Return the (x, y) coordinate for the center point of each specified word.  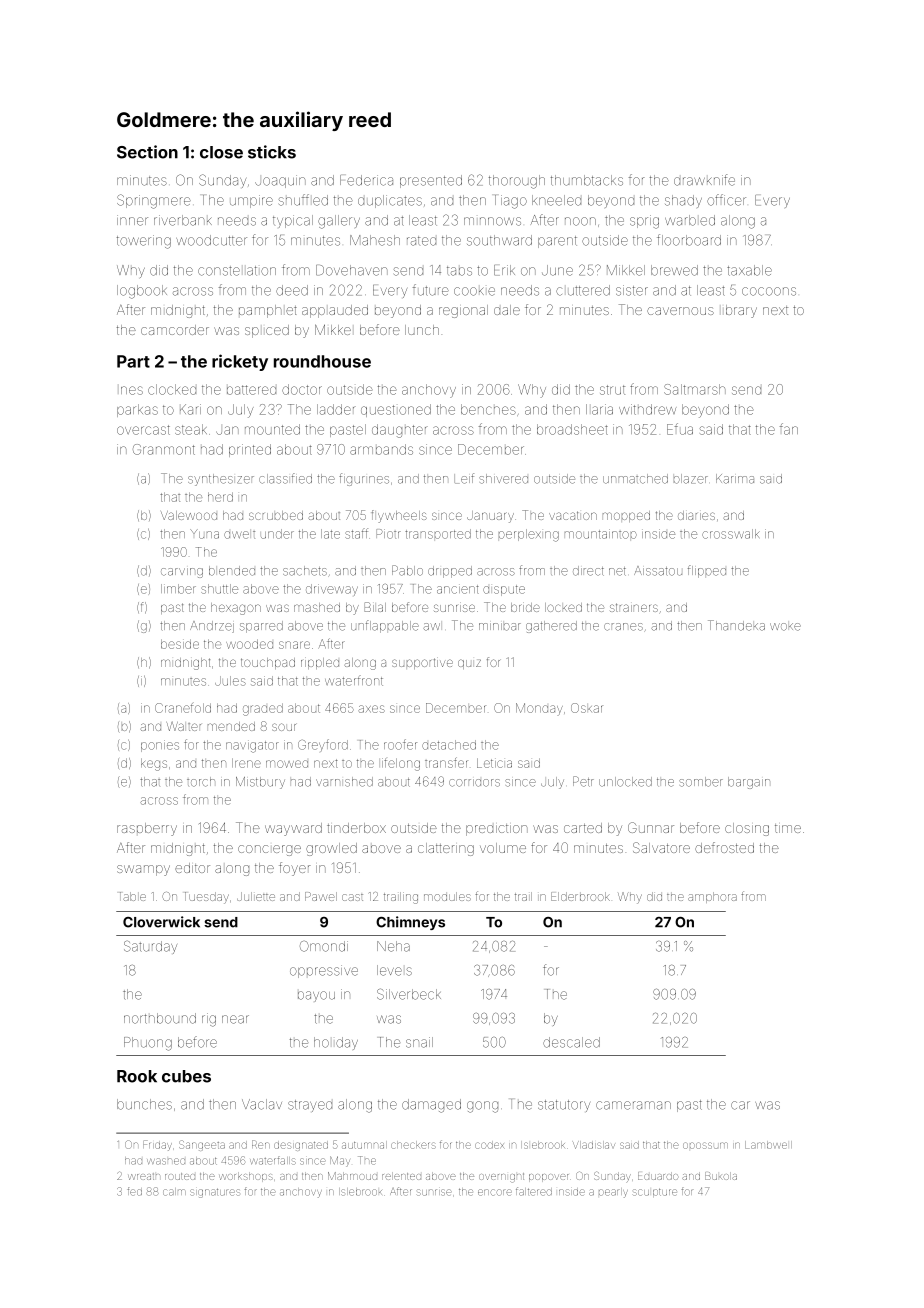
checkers (413, 1145)
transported (438, 534)
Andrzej (212, 627)
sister (632, 290)
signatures (214, 1193)
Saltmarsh (695, 389)
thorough (517, 182)
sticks (272, 152)
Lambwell (768, 1145)
